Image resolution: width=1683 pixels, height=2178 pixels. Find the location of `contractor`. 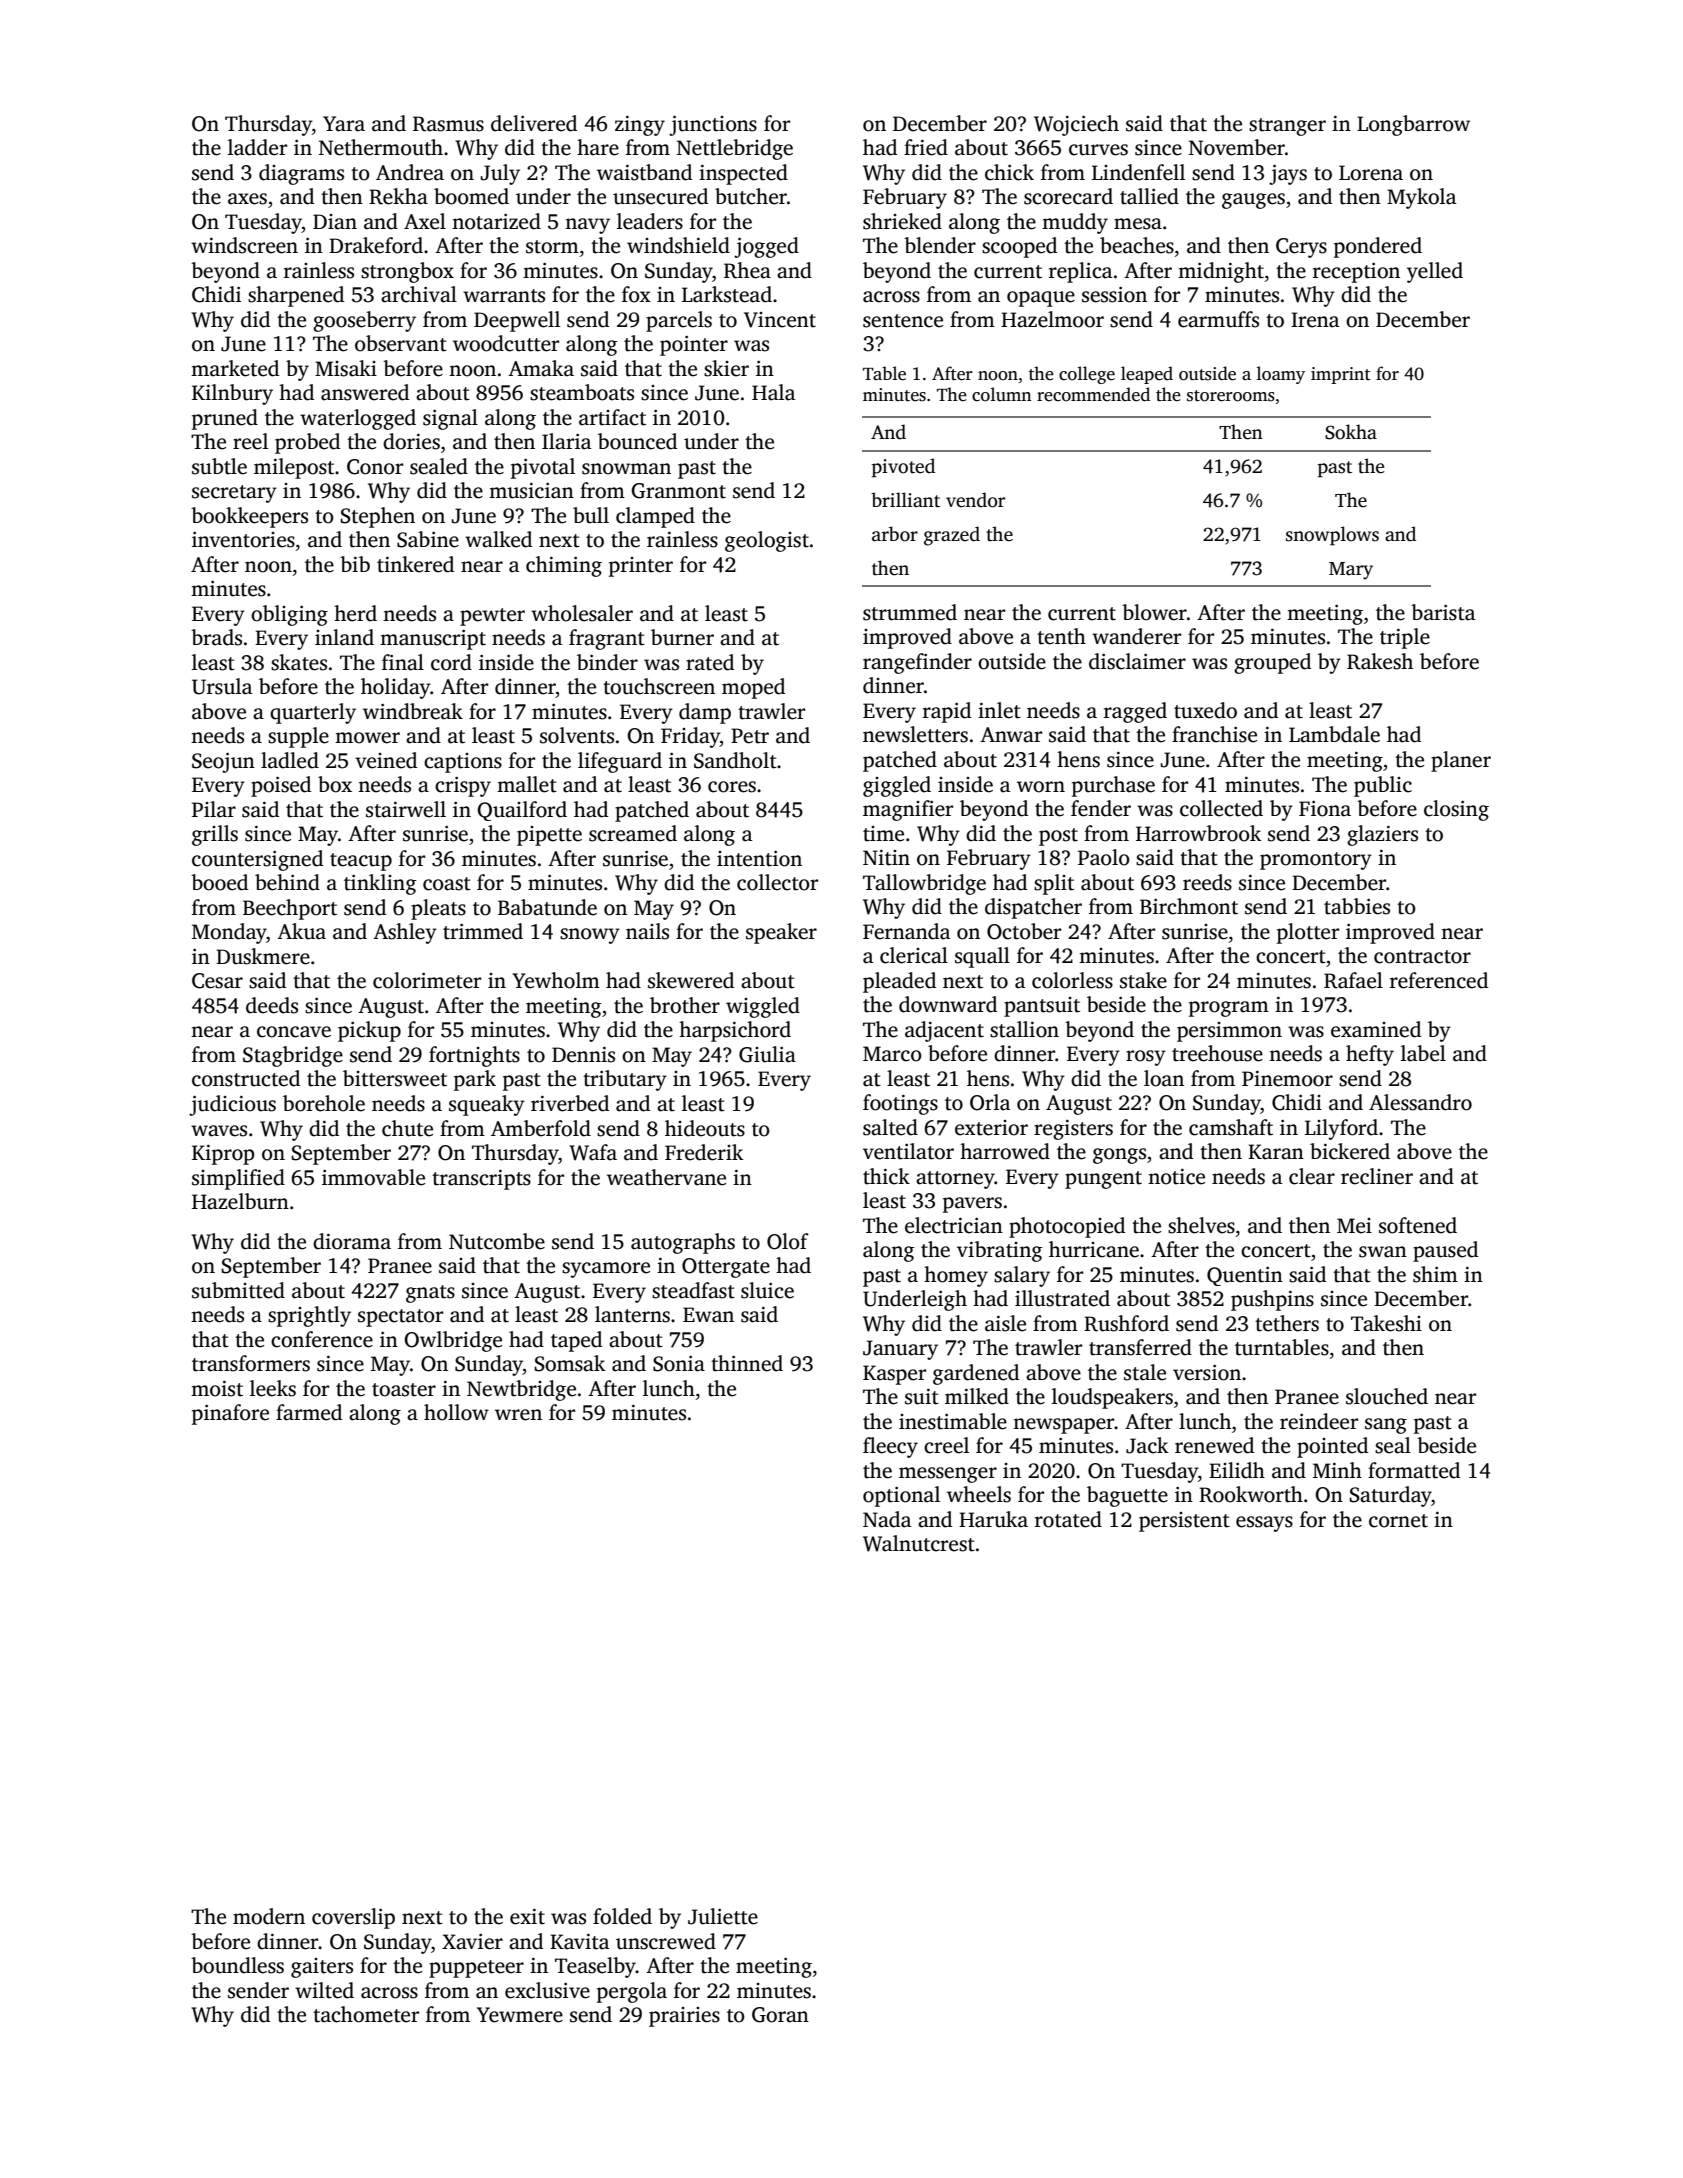

contractor is located at coordinates (1422, 957).
